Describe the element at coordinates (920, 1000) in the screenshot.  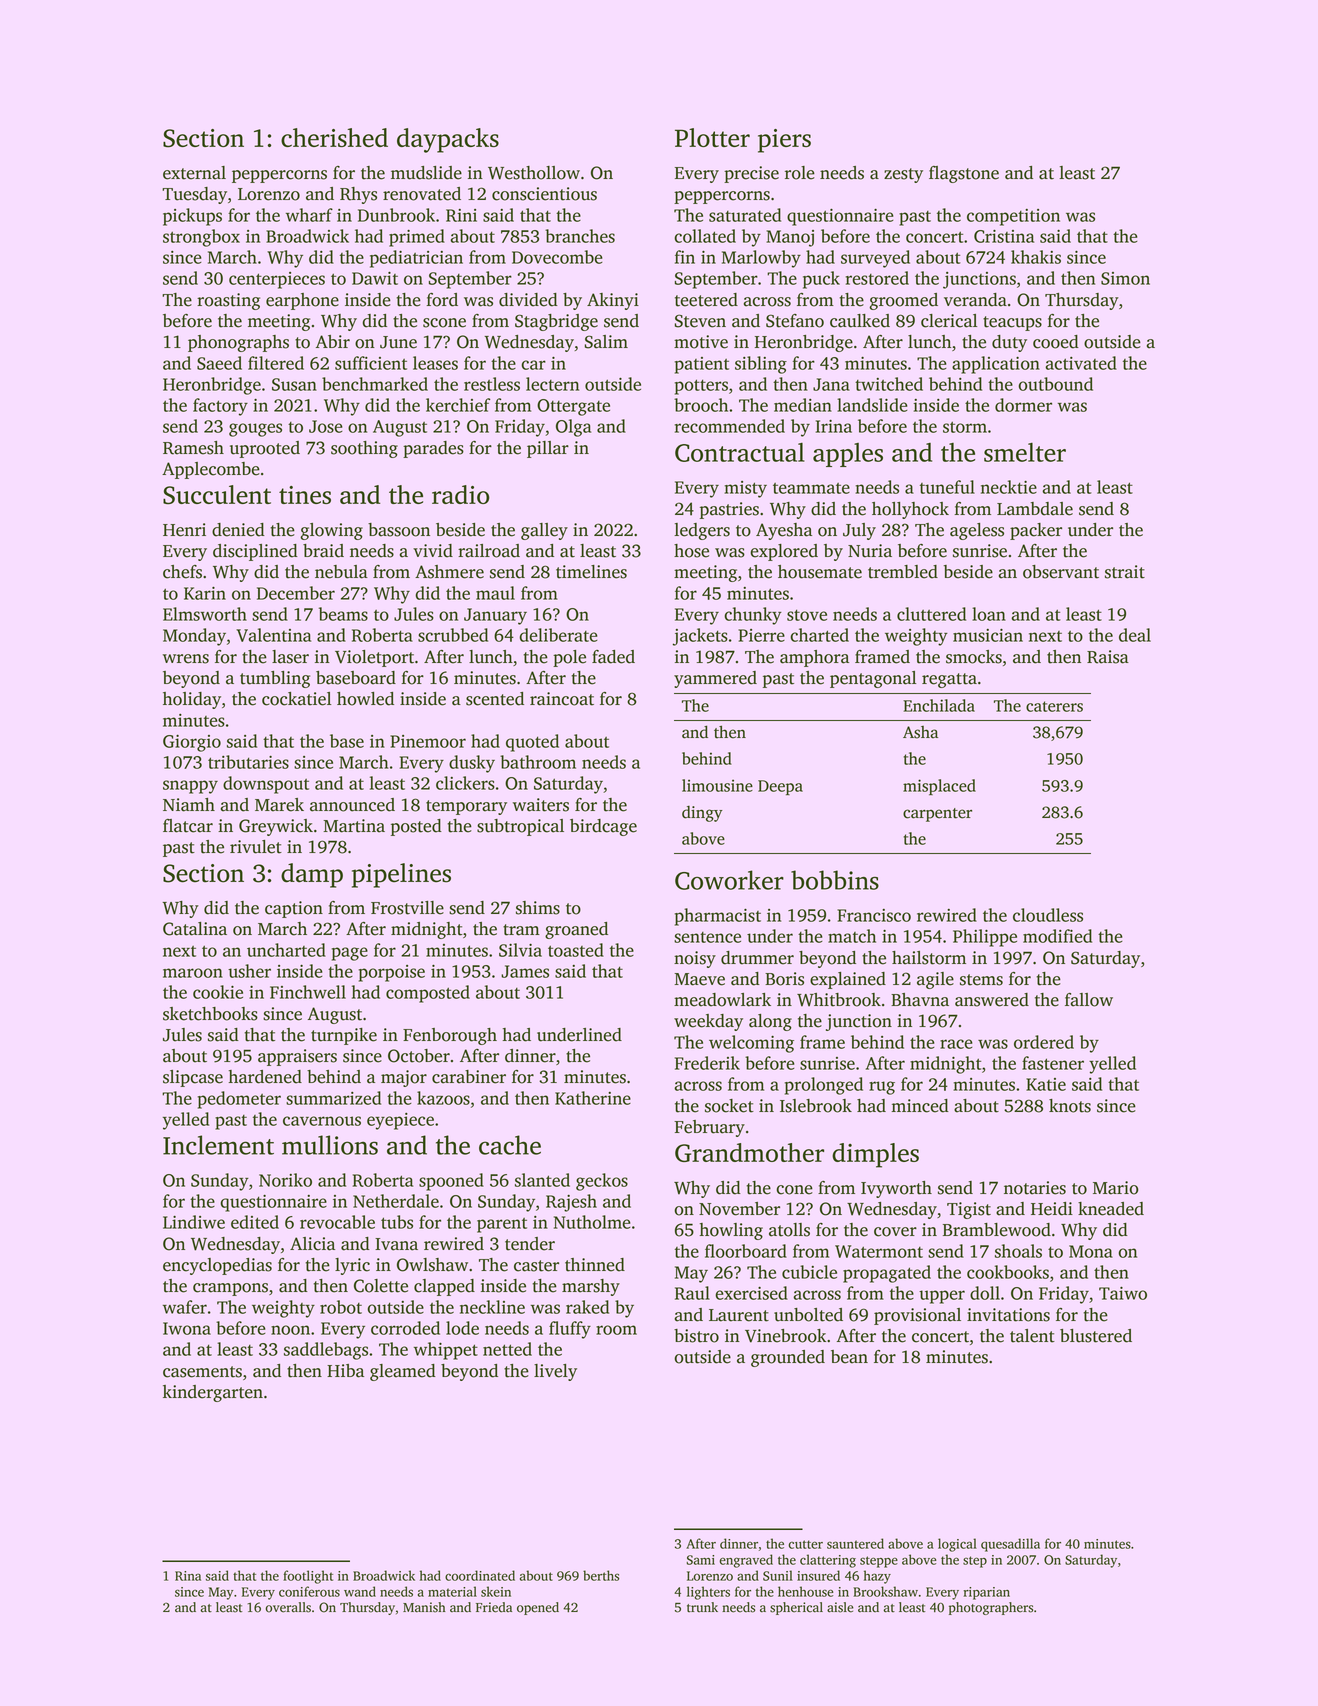
I see `Bhavna` at that location.
